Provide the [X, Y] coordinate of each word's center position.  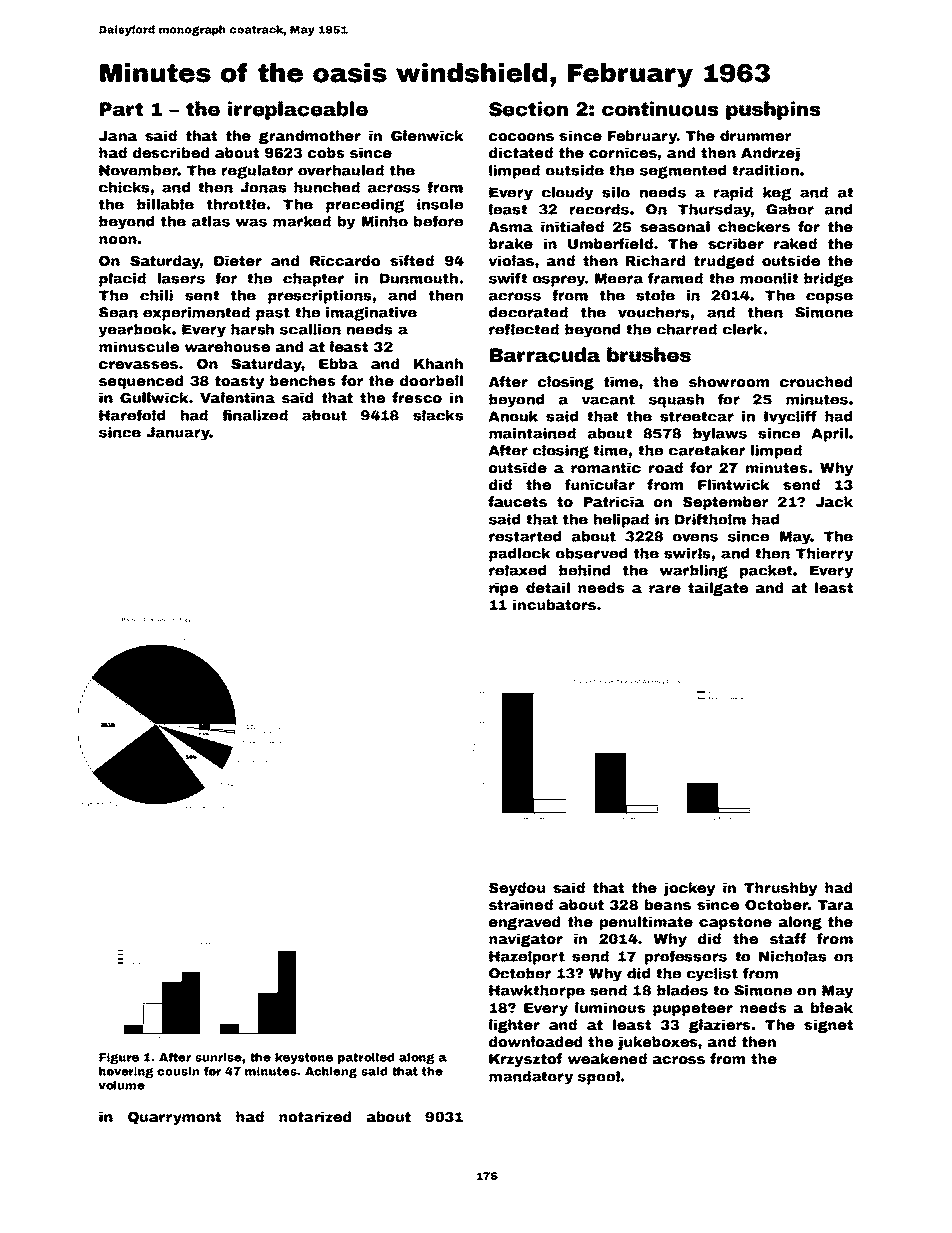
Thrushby [780, 889]
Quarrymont [174, 1118]
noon [118, 240]
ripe [503, 589]
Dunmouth [419, 278]
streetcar [697, 416]
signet [828, 1026]
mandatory [531, 1078]
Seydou [517, 889]
